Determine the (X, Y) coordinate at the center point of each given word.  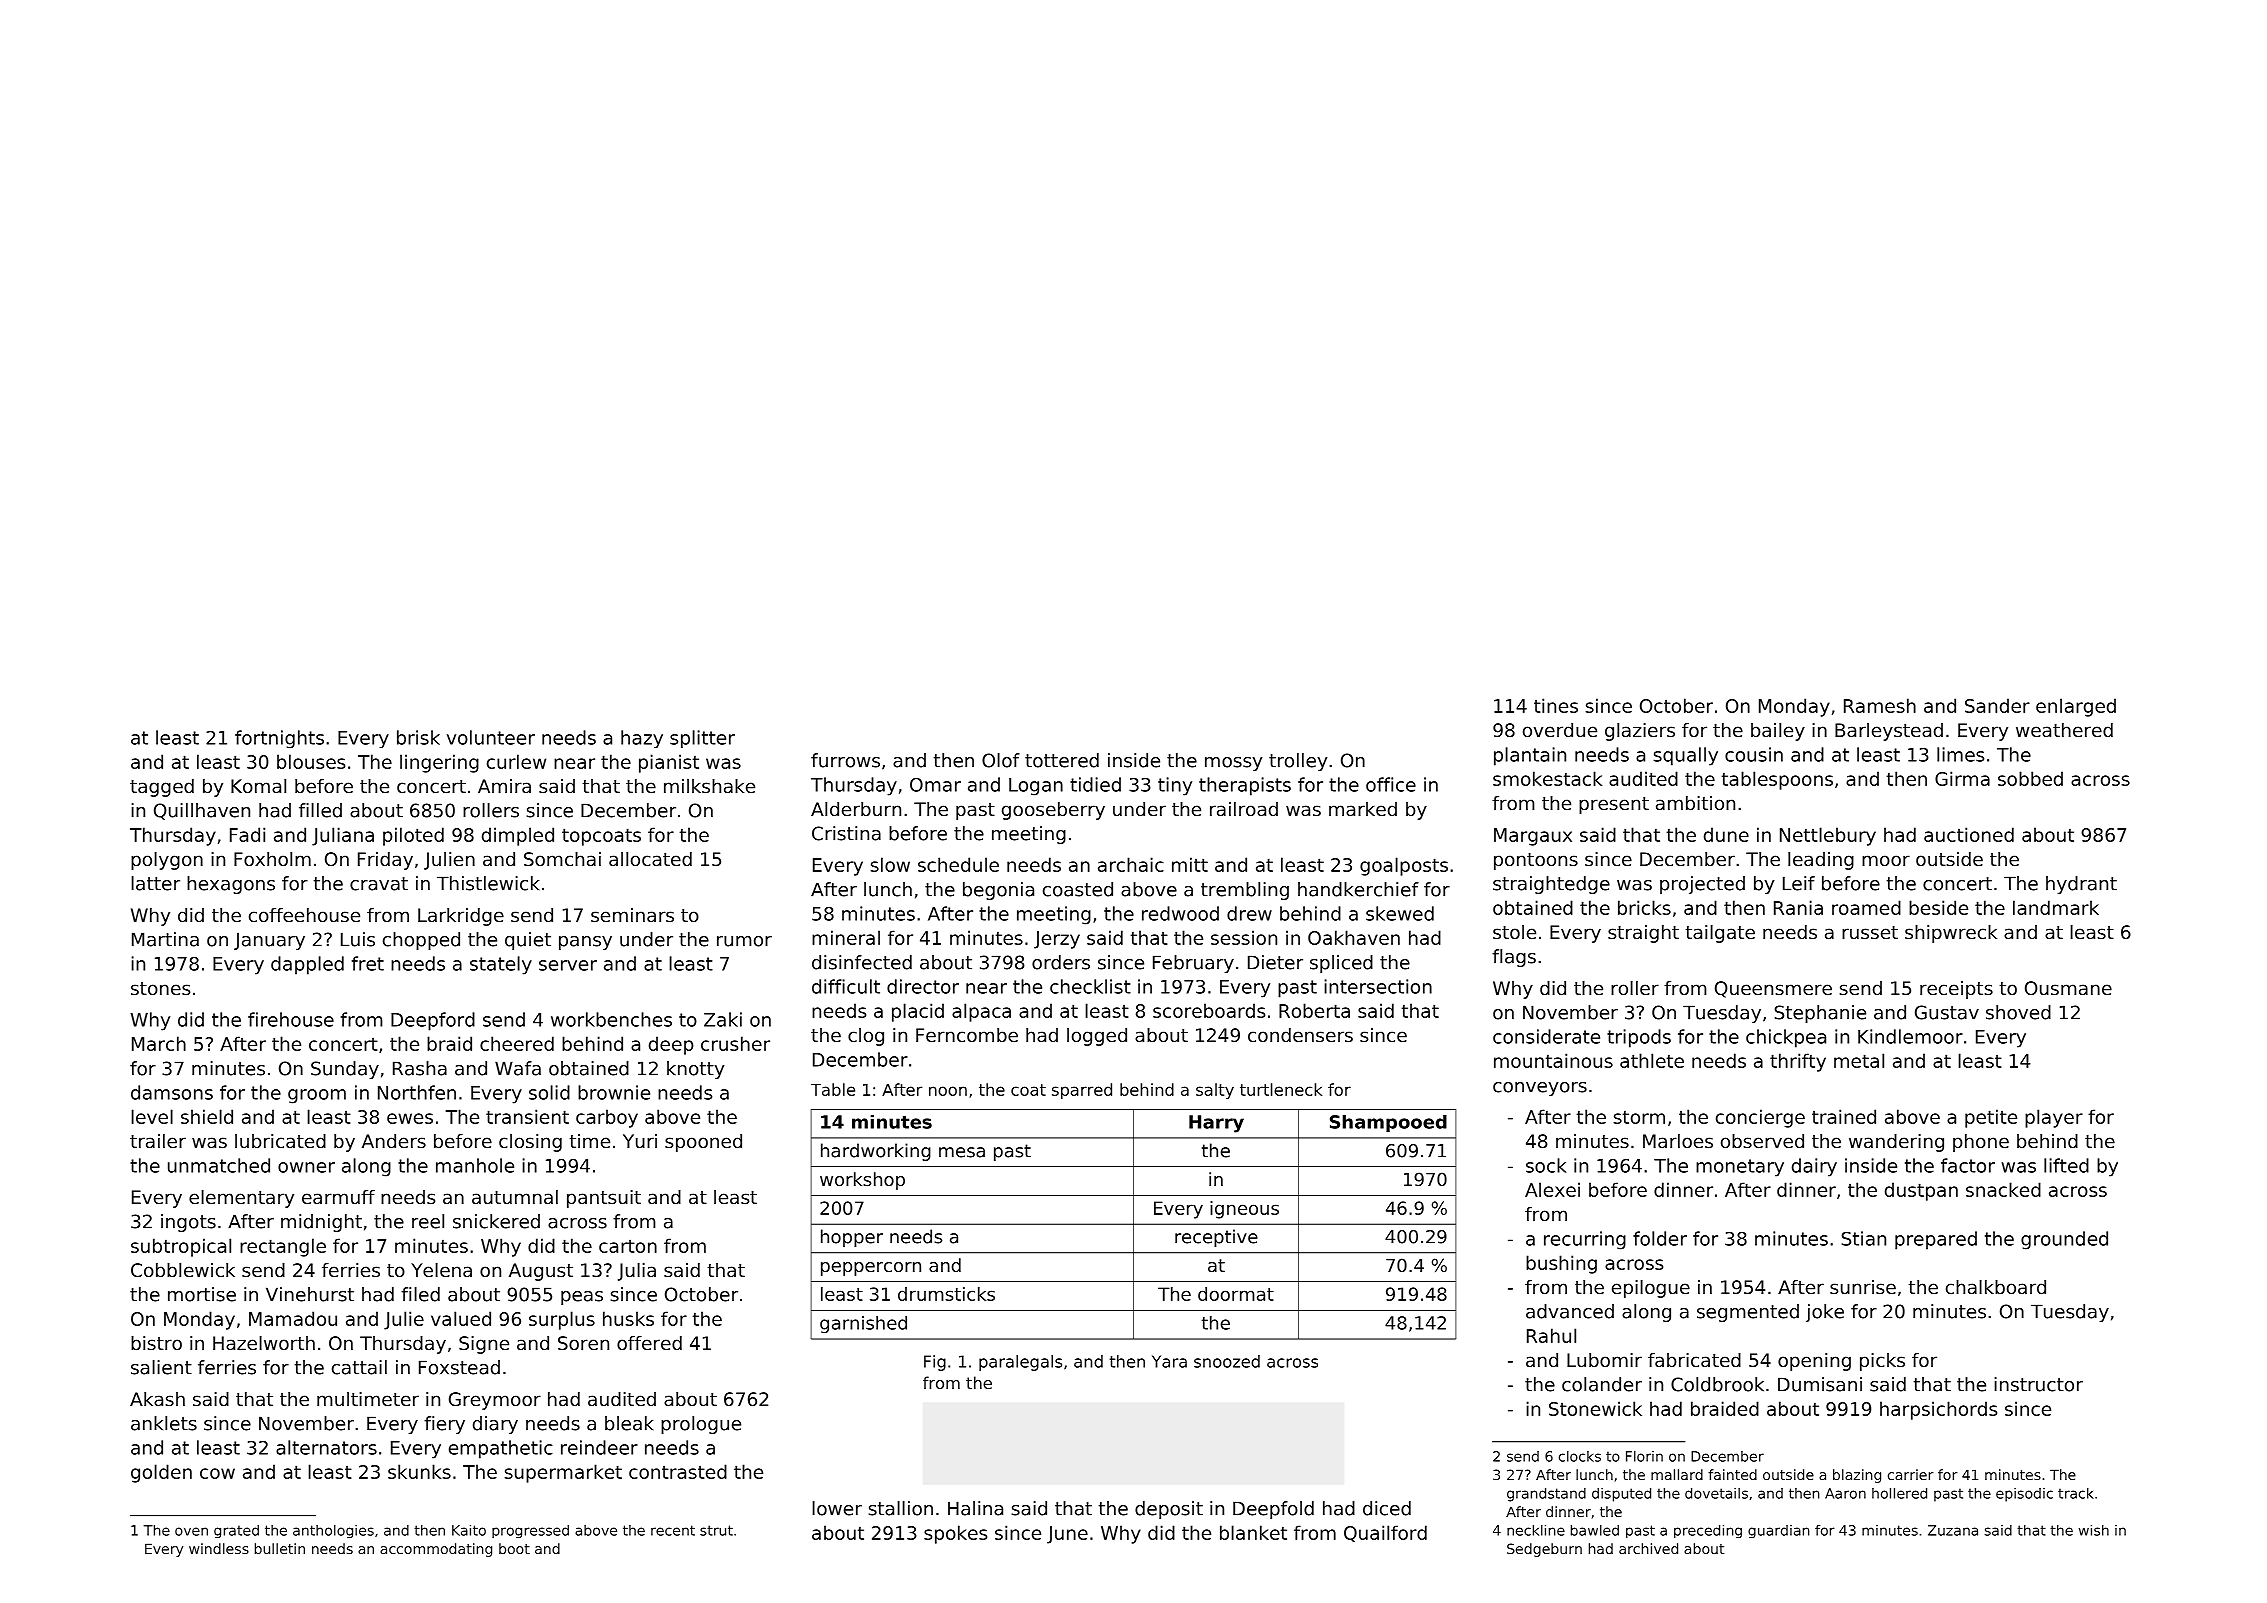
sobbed (2030, 778)
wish (2094, 1530)
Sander (1997, 705)
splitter (702, 739)
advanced (1570, 1311)
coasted (1078, 889)
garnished (863, 1324)
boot (514, 1548)
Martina (165, 939)
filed (420, 1294)
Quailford (1385, 1533)
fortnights (279, 739)
